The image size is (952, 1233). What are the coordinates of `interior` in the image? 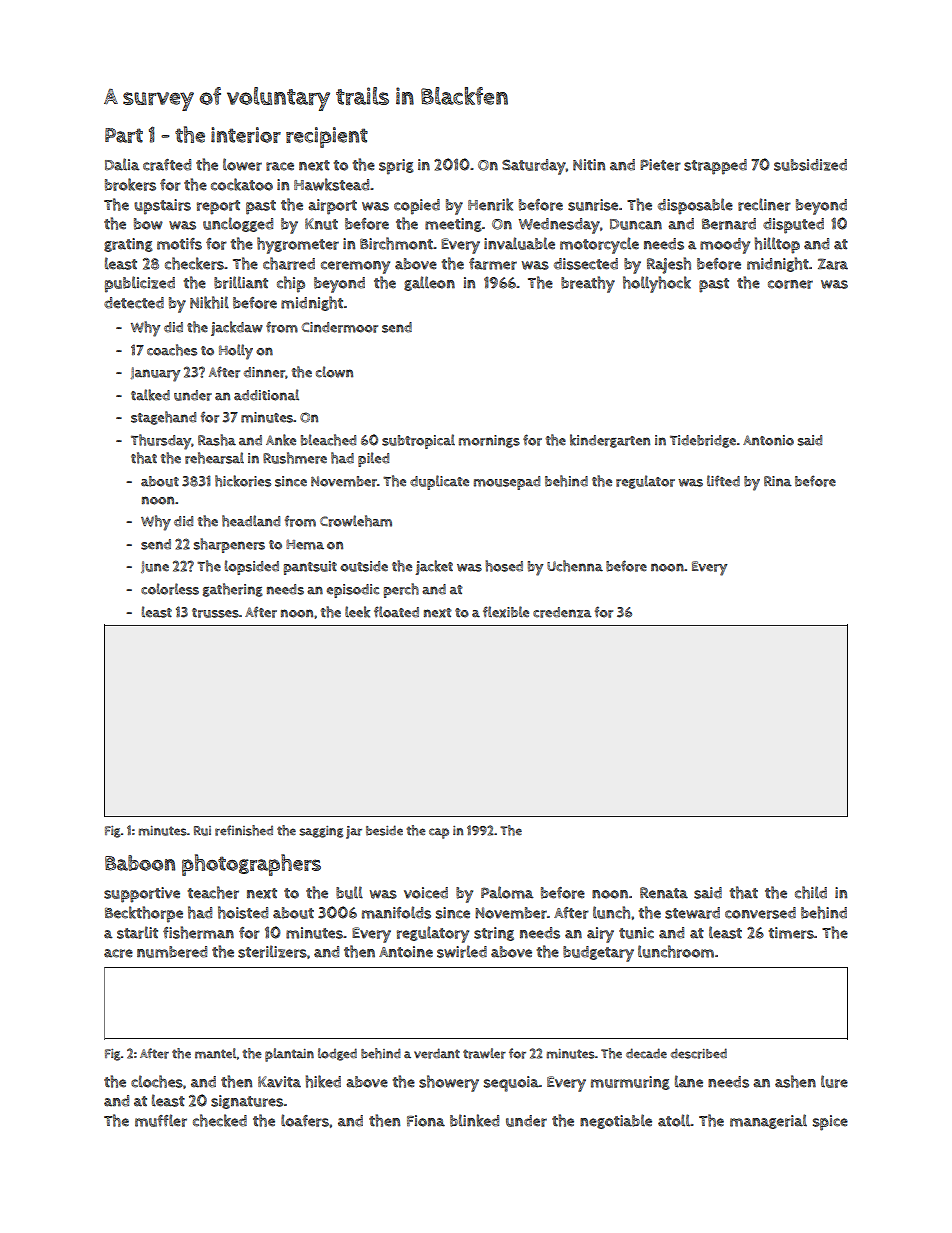 It's located at (246, 135).
